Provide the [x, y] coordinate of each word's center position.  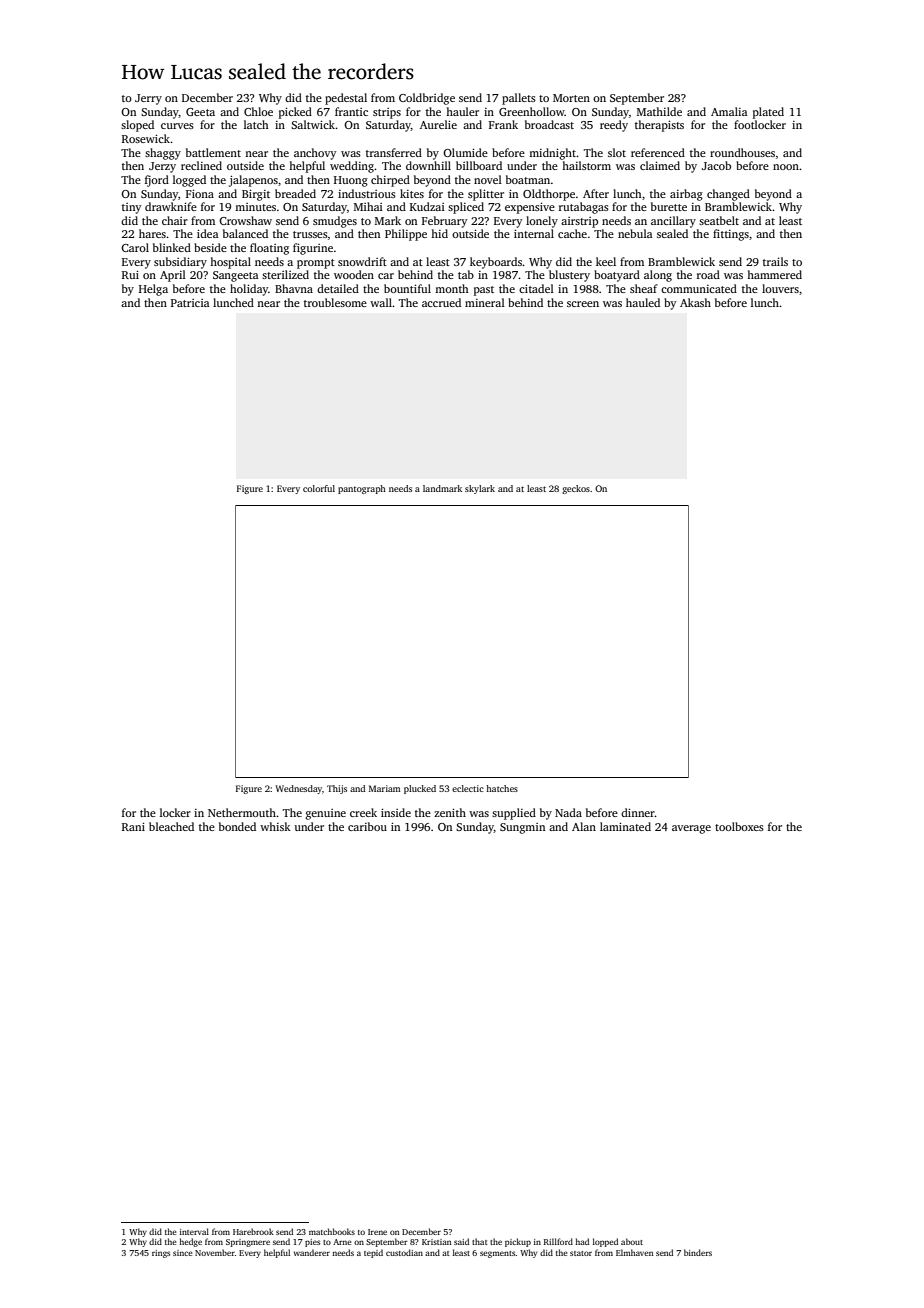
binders [698, 1252]
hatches [502, 788]
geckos [576, 489]
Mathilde [659, 111]
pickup [518, 1242]
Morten [571, 98]
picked [295, 113]
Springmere [248, 1243]
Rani [133, 826]
